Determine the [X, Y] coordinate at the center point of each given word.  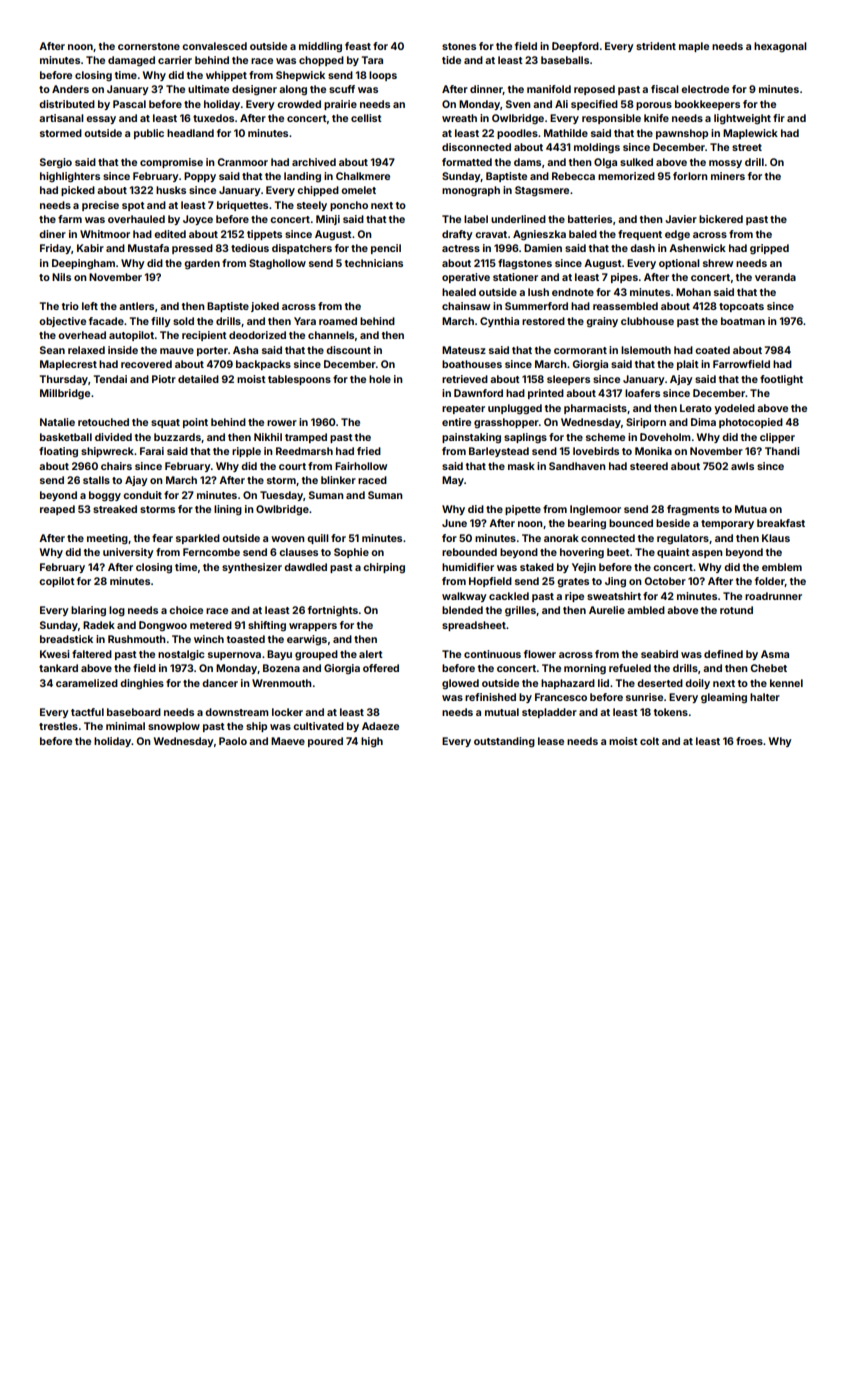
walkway [464, 597]
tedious [250, 248]
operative [466, 278]
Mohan [693, 292]
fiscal [665, 89]
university [128, 553]
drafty [457, 235]
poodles [517, 134]
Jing [615, 582]
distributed [67, 104]
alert [371, 654]
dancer [220, 683]
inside [123, 350]
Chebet [768, 668]
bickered [721, 219]
